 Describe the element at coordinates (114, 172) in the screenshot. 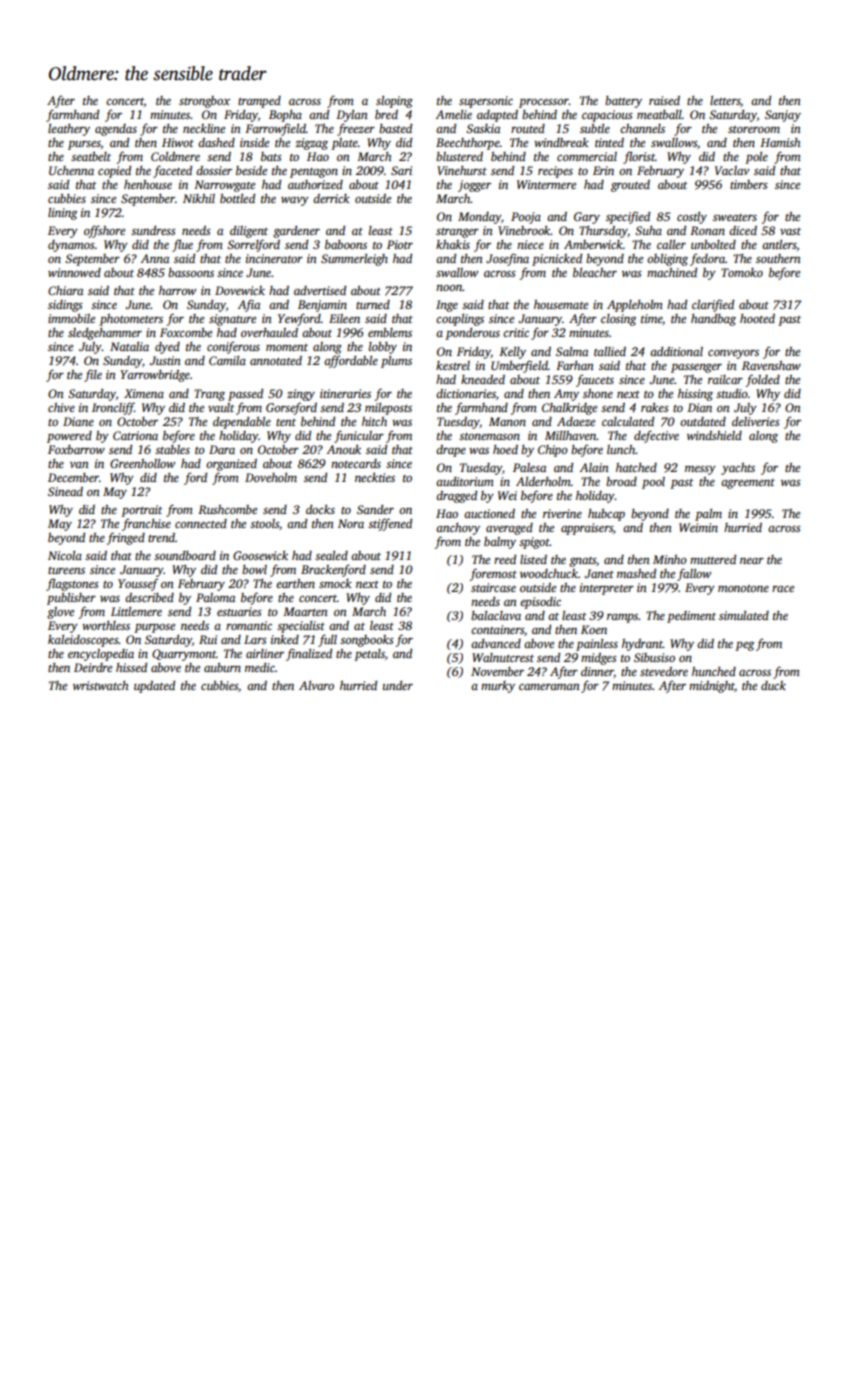

I see `copied` at that location.
